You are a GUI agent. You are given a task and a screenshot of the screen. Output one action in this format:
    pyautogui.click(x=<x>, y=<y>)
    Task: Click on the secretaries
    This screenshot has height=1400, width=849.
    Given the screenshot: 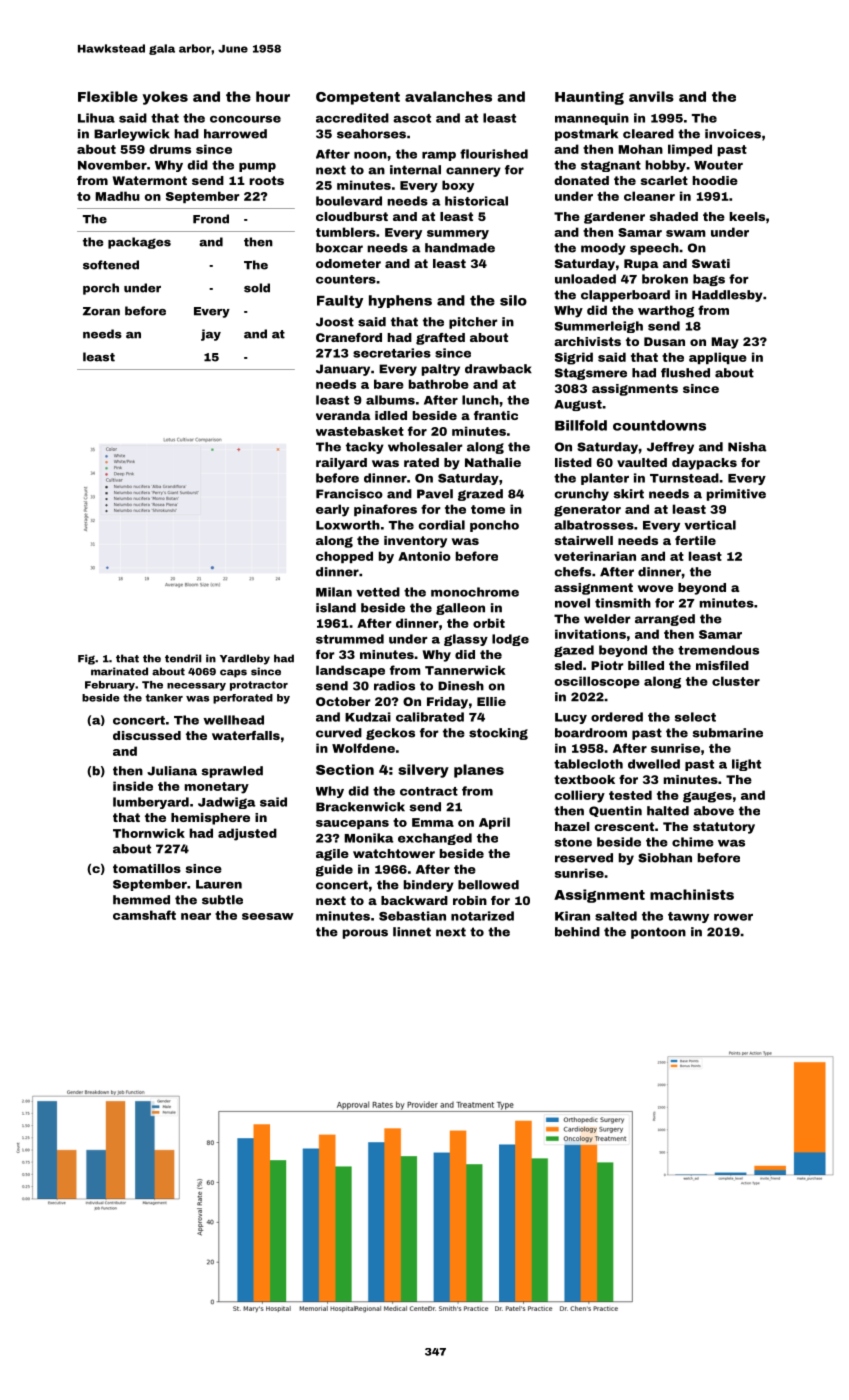 What is the action you would take?
    pyautogui.click(x=392, y=353)
